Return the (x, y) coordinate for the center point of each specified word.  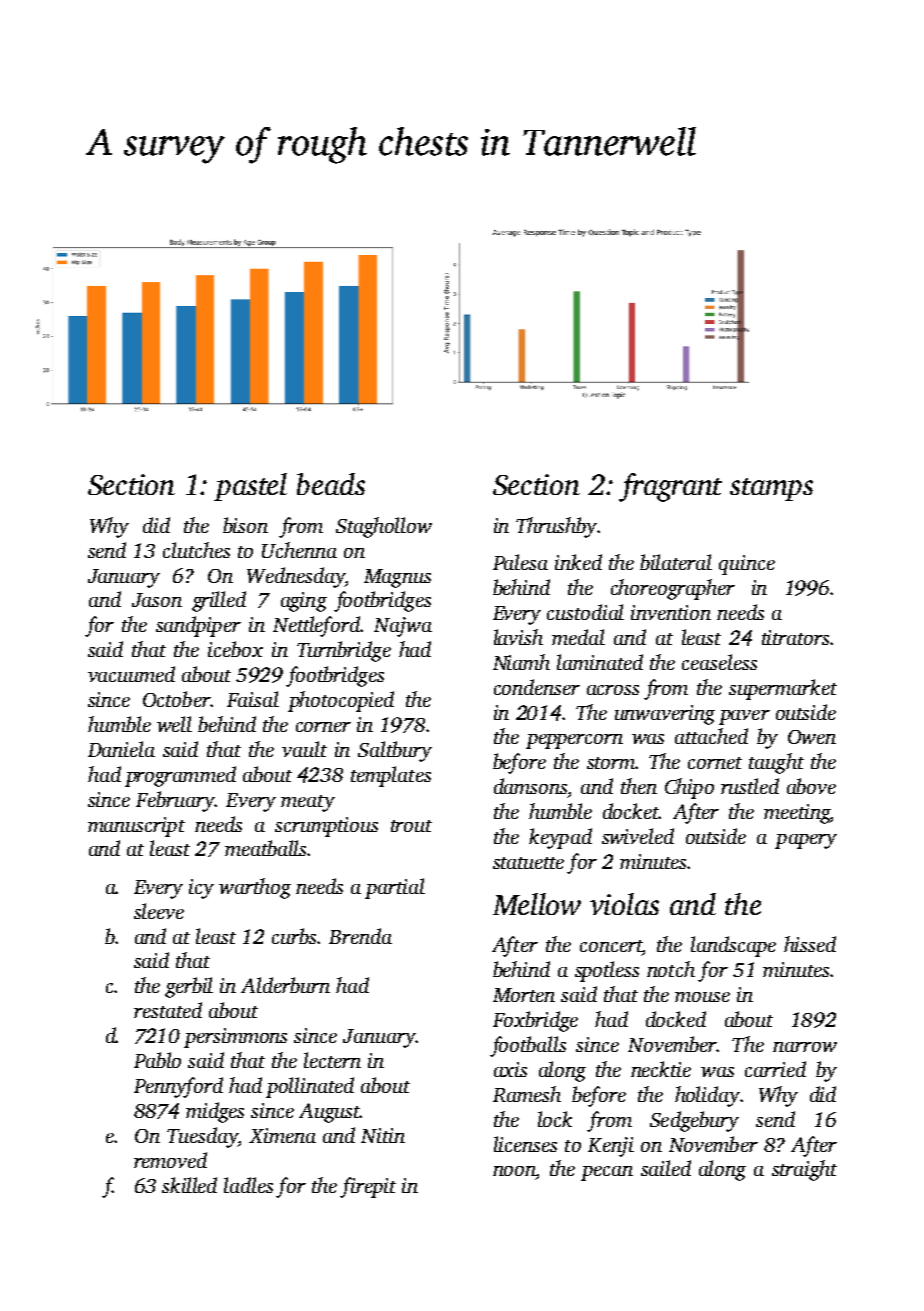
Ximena (282, 1135)
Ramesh (527, 1094)
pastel (250, 487)
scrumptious (326, 827)
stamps (771, 489)
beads (331, 484)
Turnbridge (344, 651)
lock (555, 1119)
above (811, 786)
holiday (707, 1096)
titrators (795, 637)
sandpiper (198, 626)
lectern (332, 1060)
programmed (180, 776)
